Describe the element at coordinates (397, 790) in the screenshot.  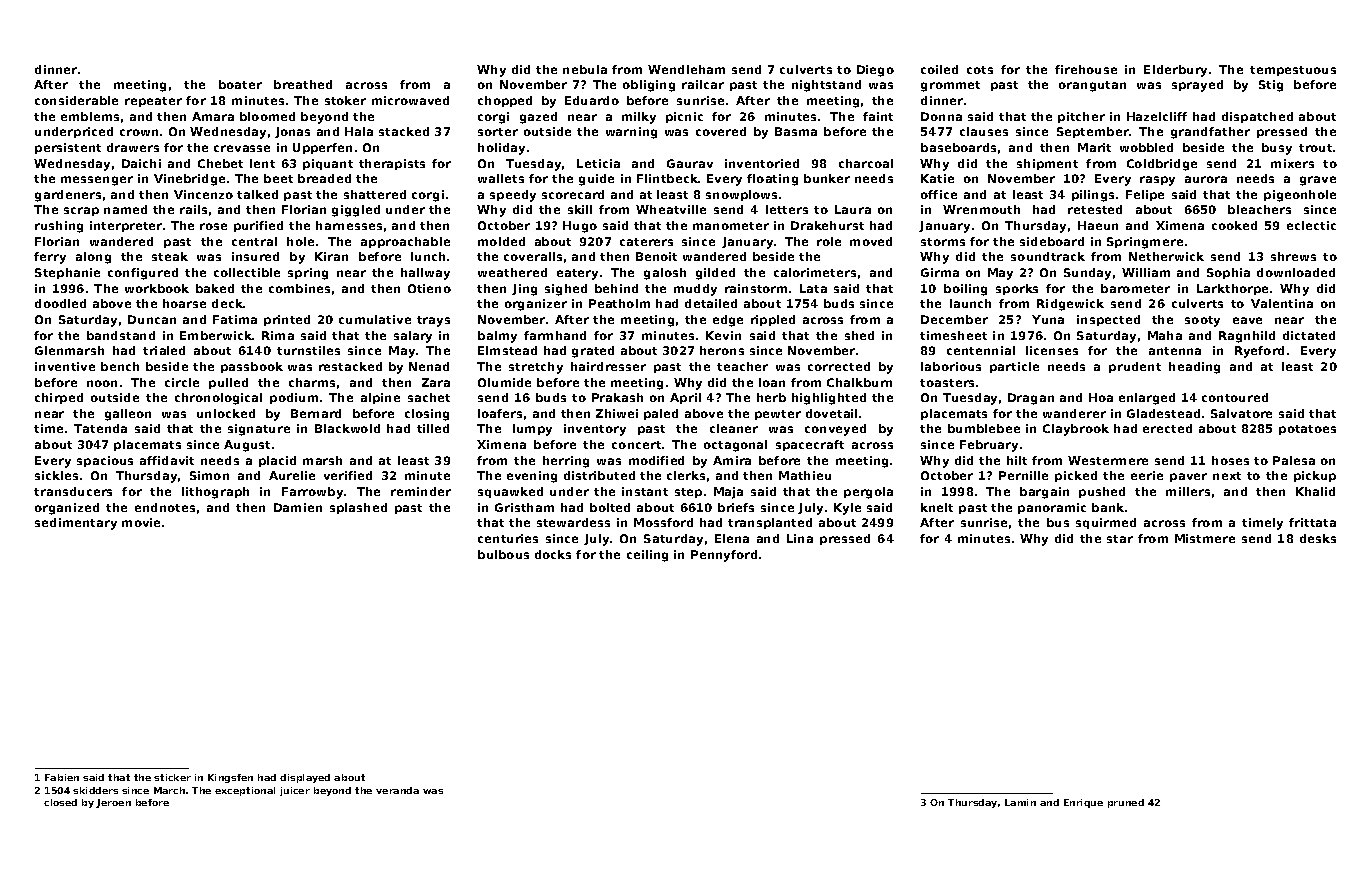
I see `veranda` at that location.
